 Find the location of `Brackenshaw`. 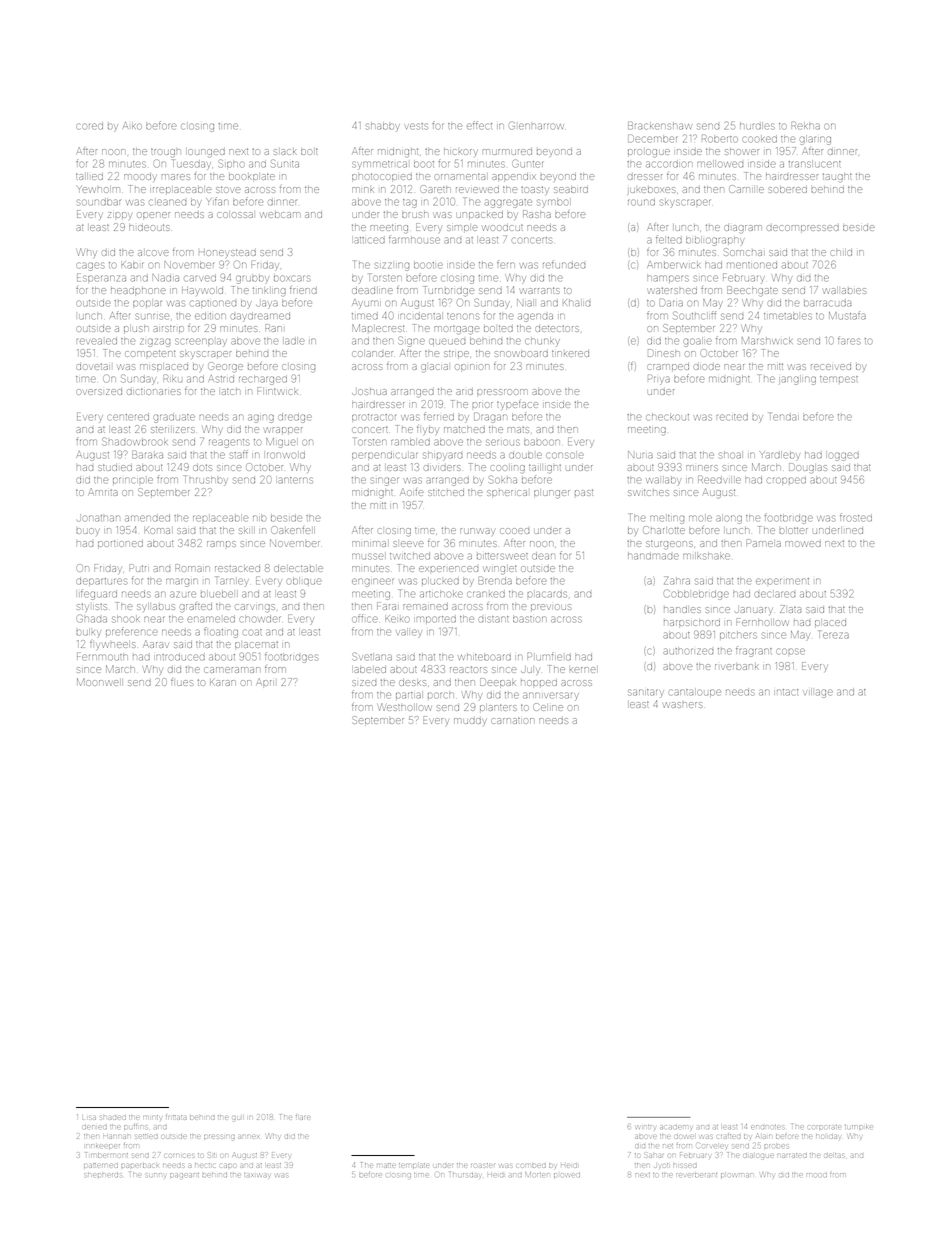

Brackenshaw is located at coordinates (659, 126).
